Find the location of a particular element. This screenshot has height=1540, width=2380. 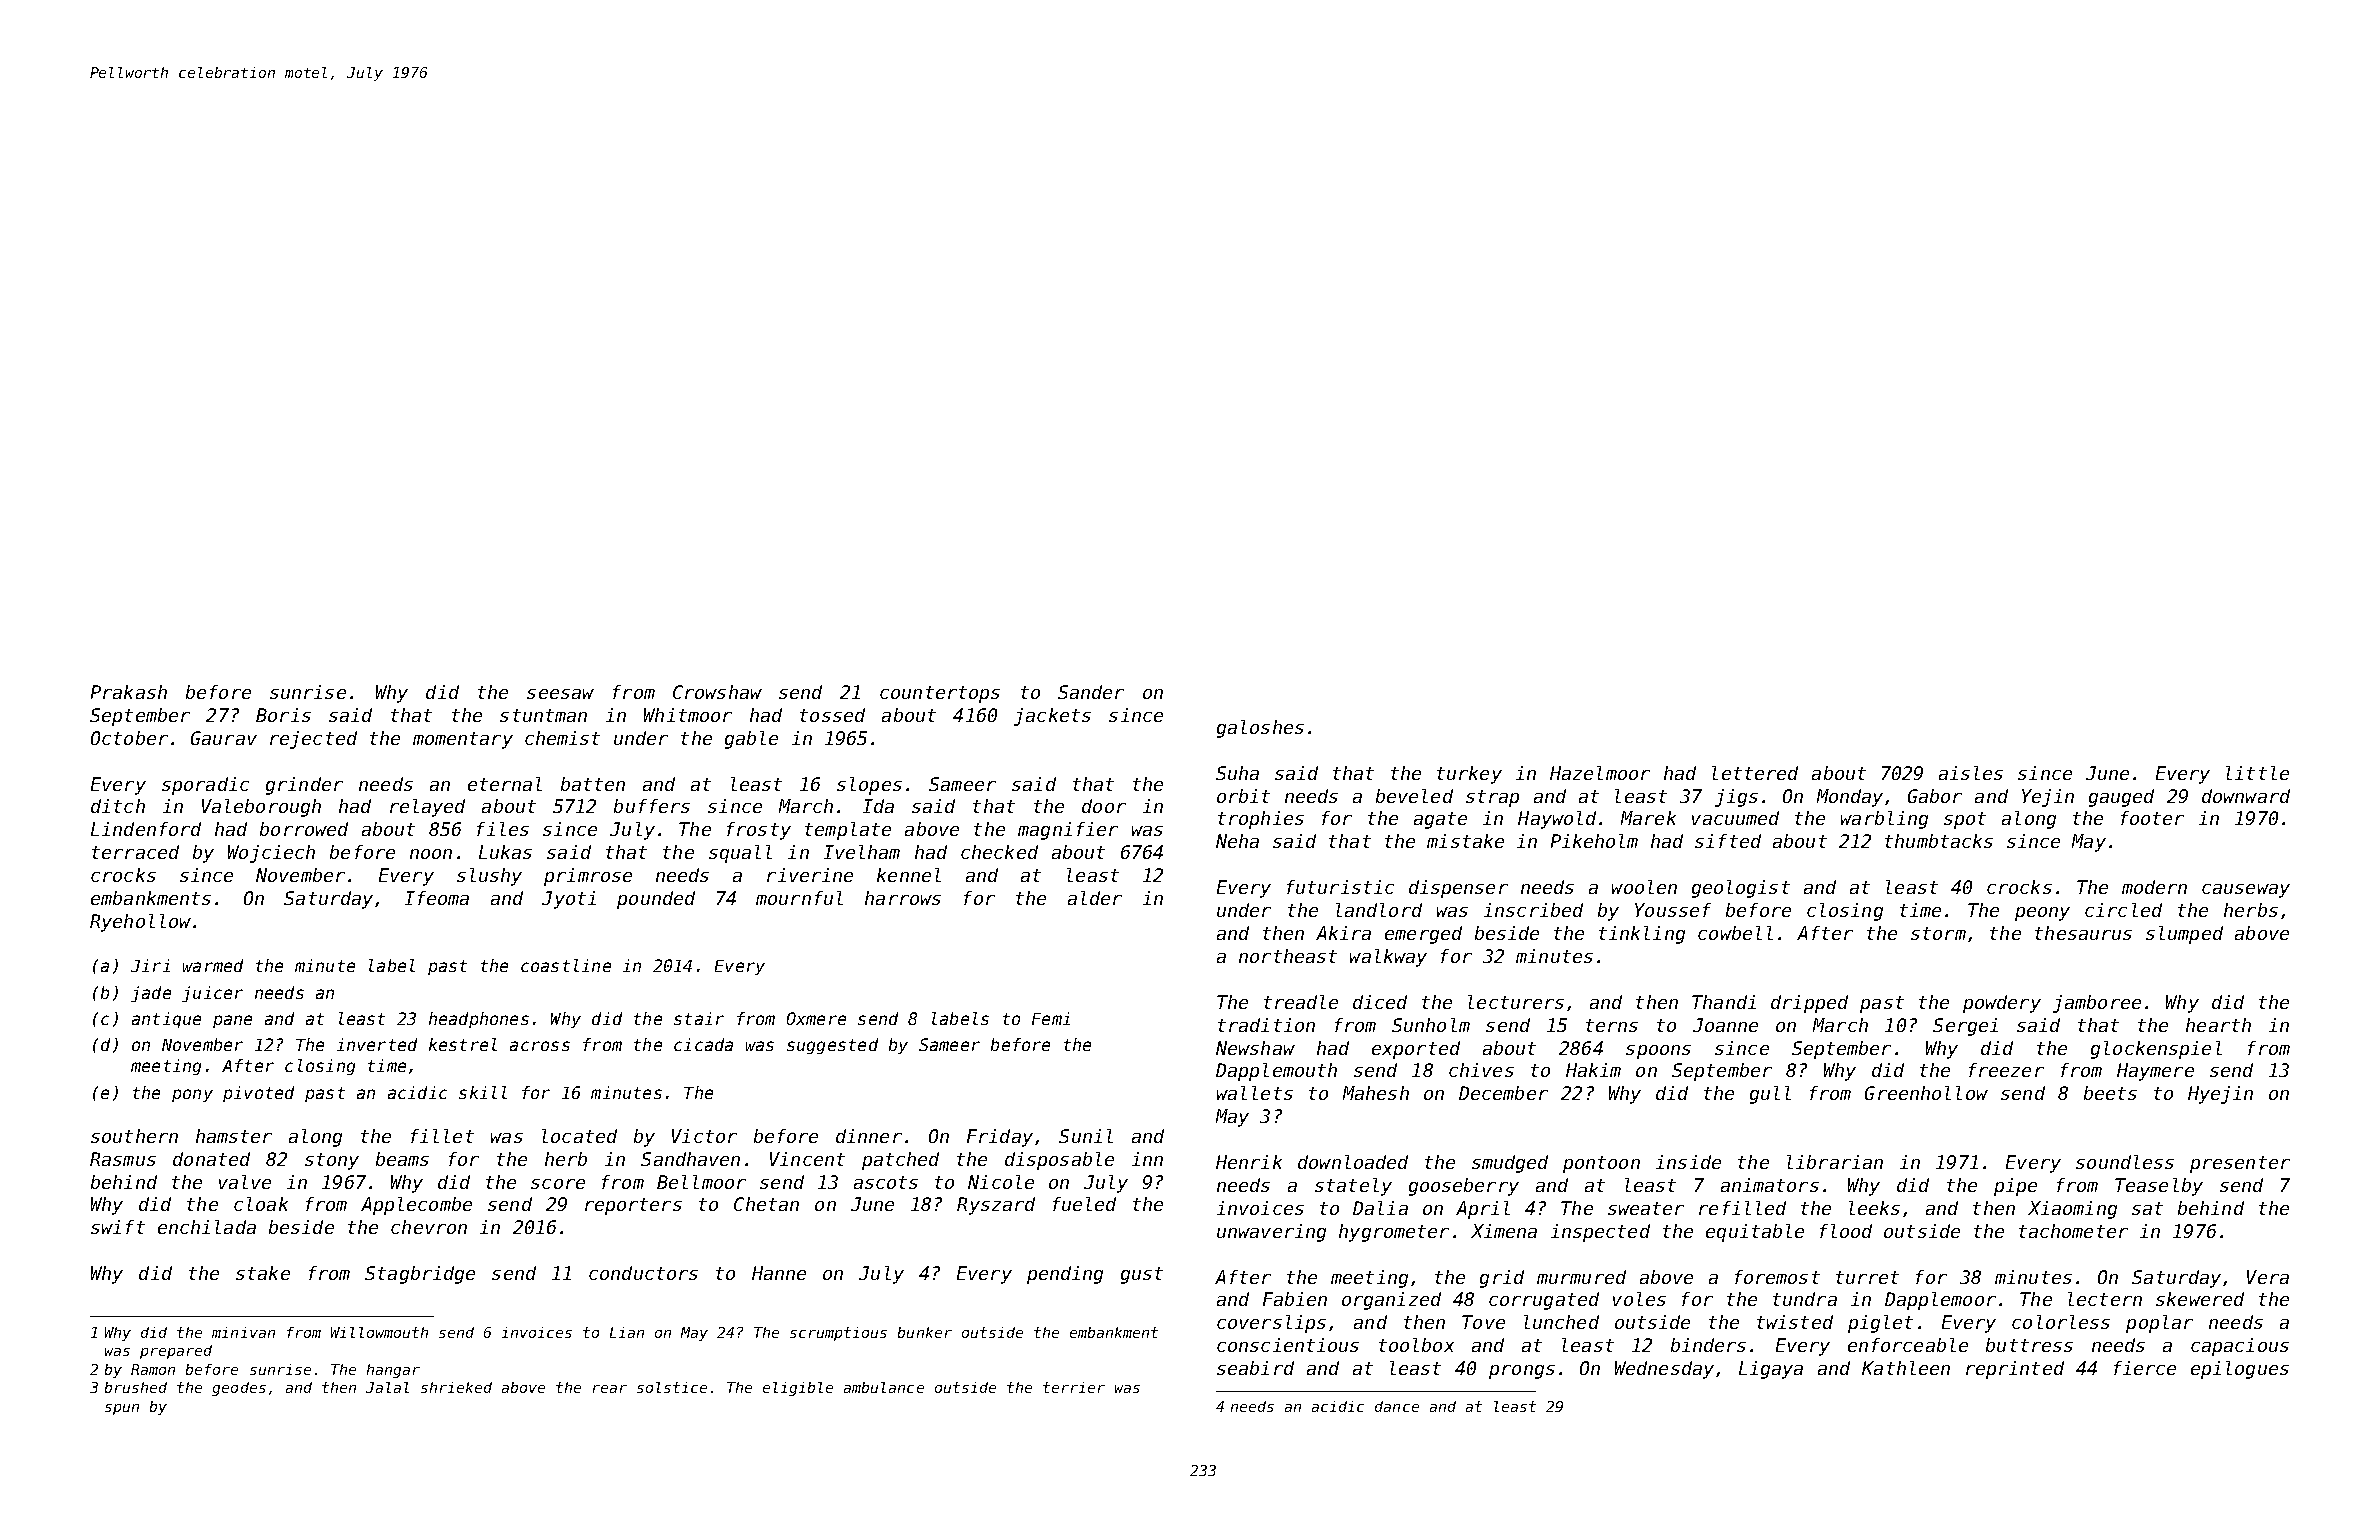

solstice is located at coordinates (672, 1387).
